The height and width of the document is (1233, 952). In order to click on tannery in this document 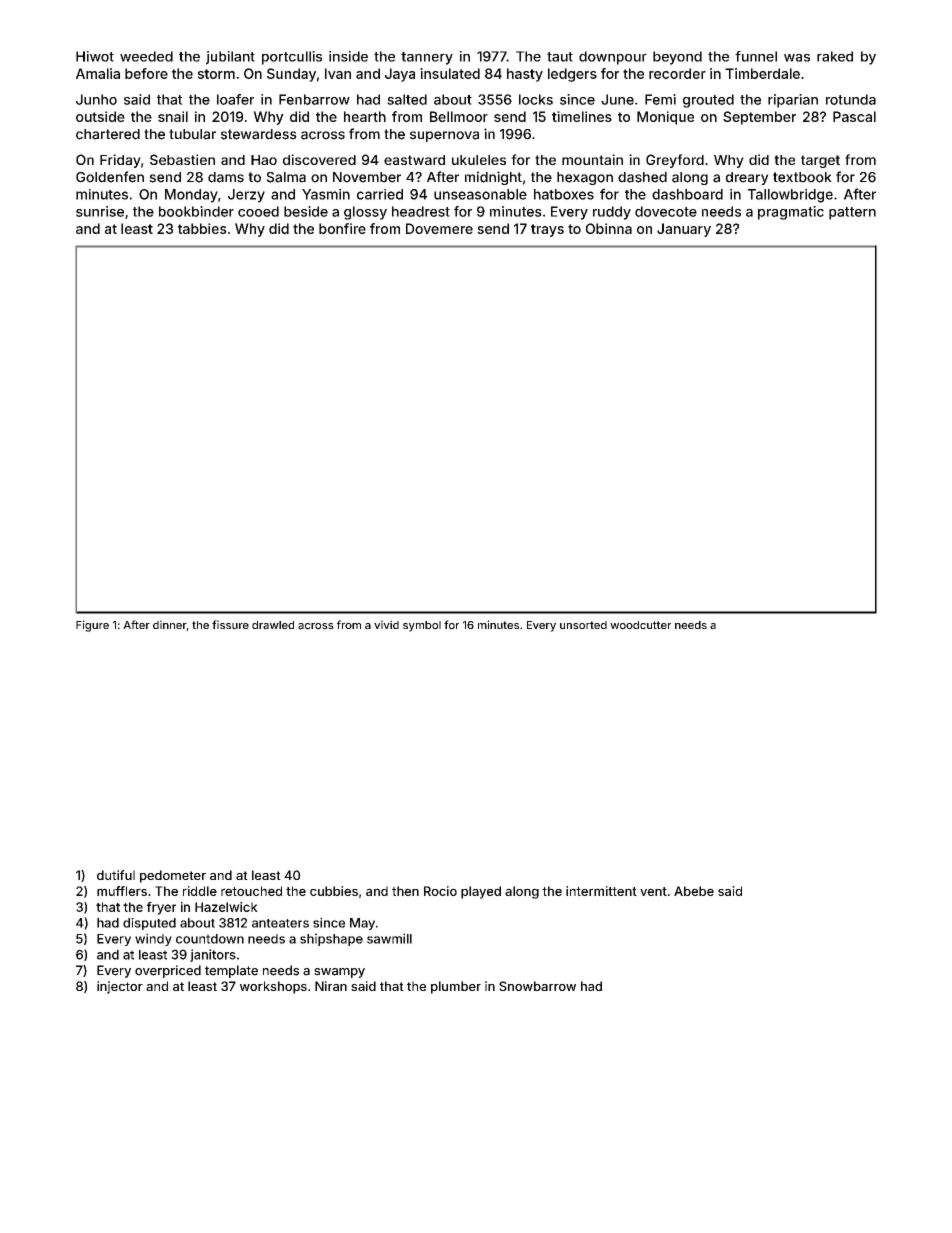, I will do `click(427, 58)`.
